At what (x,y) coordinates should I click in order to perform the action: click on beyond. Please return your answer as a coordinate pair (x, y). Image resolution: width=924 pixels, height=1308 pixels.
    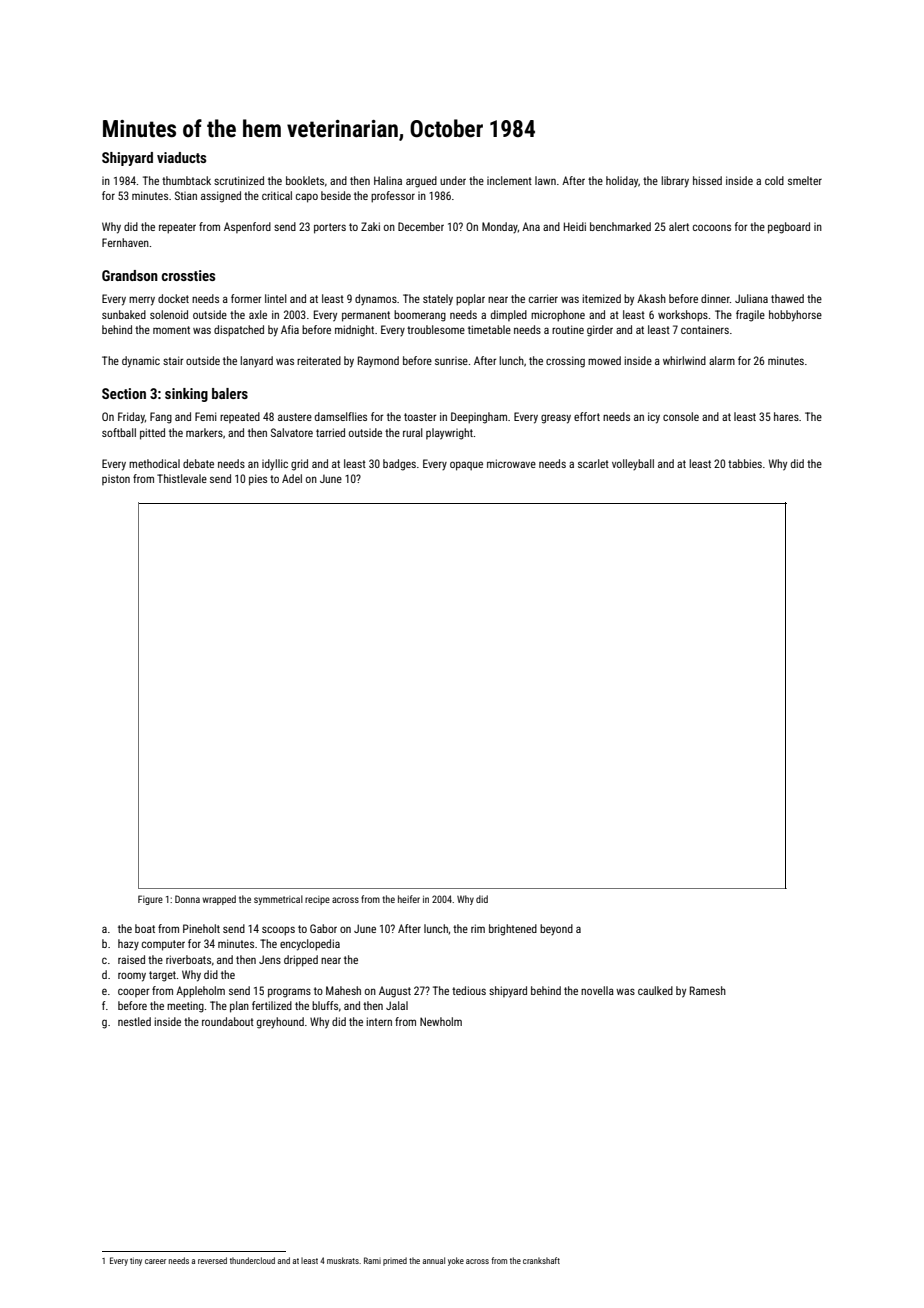
    Looking at the image, I should click on (556, 929).
